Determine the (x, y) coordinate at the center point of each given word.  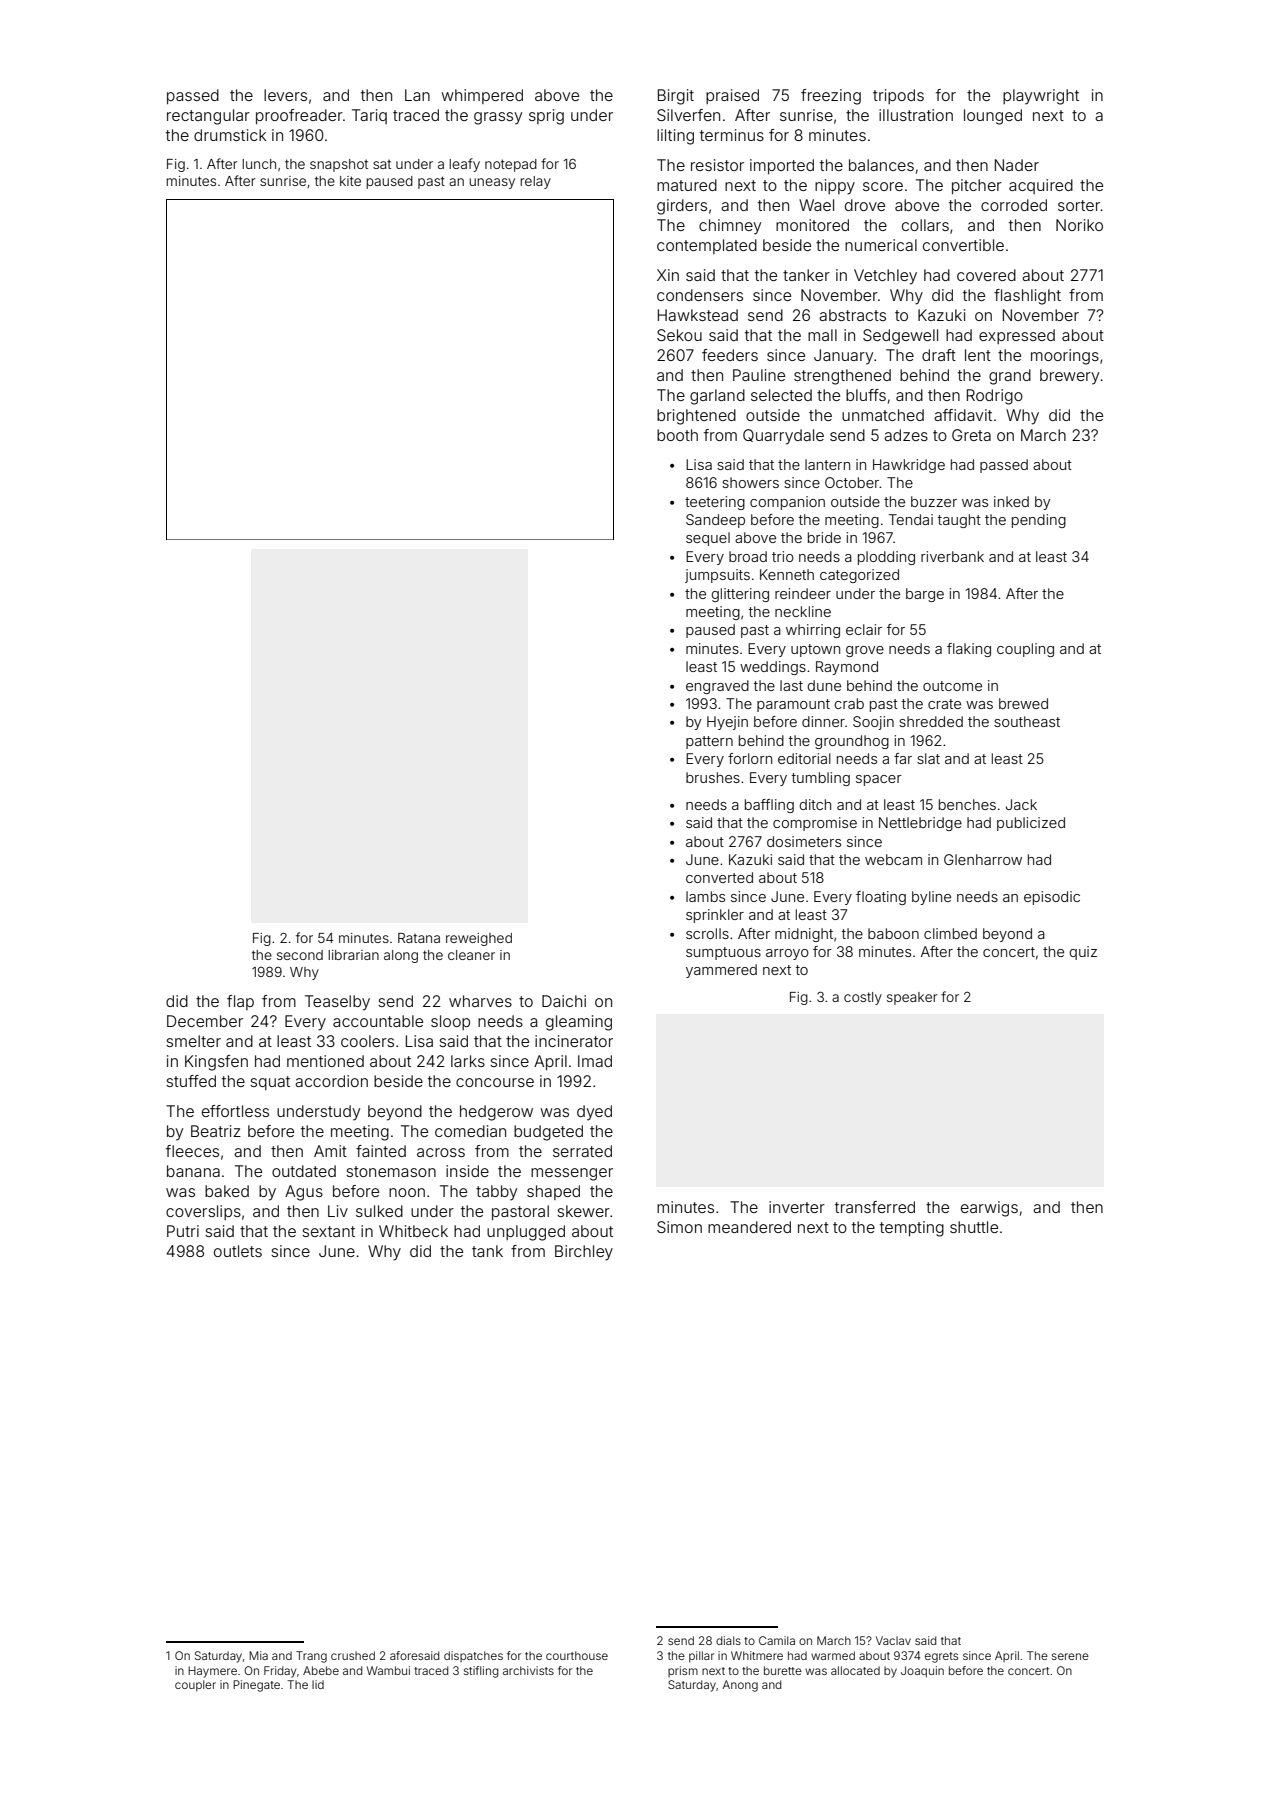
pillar (701, 1657)
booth (677, 435)
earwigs (989, 1209)
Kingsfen (216, 1063)
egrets (941, 1657)
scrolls (707, 933)
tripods (898, 96)
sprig (546, 117)
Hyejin (727, 723)
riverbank (952, 556)
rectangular (208, 117)
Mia (258, 1655)
